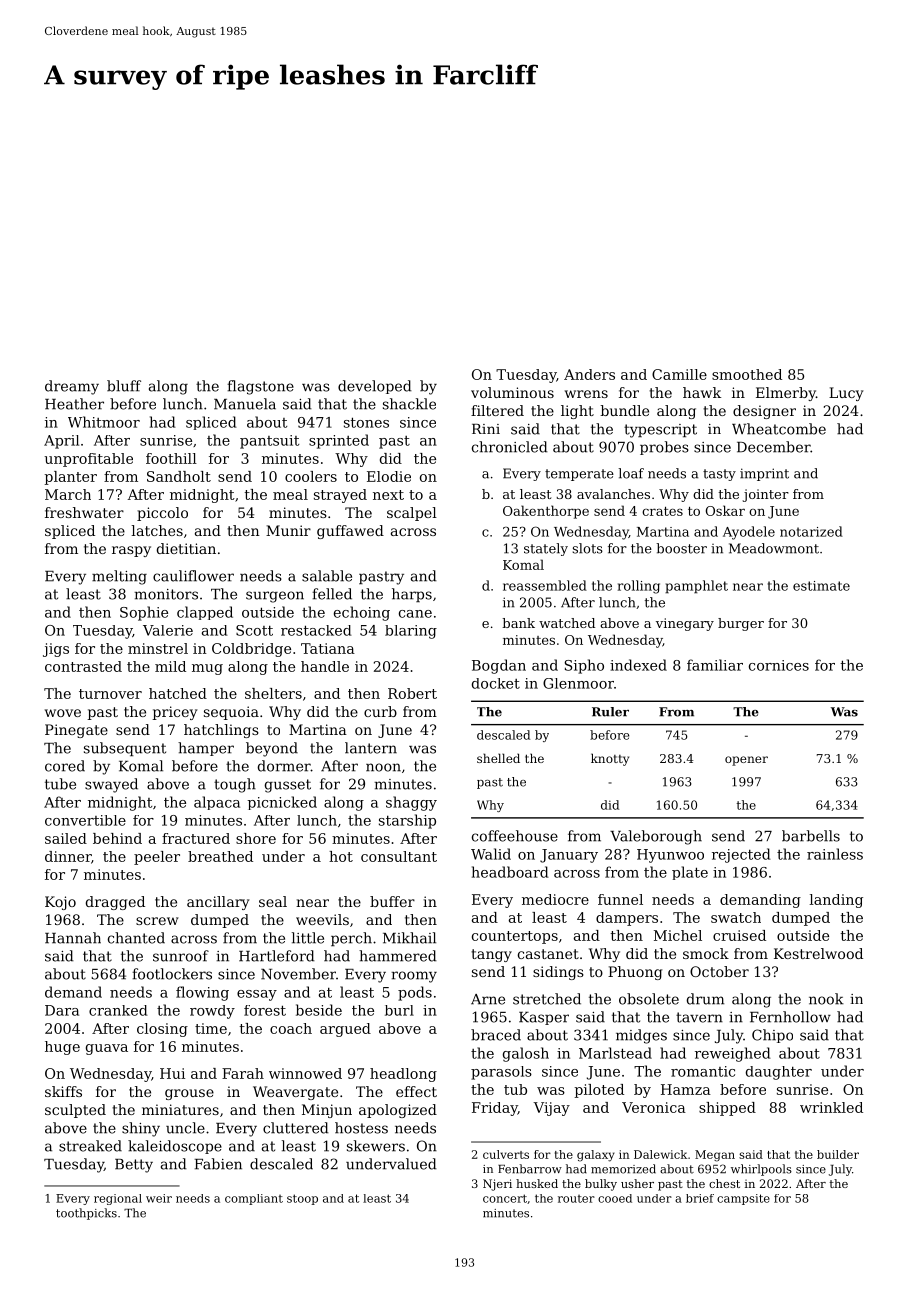 The height and width of the screenshot is (1316, 908). What do you see at coordinates (295, 1093) in the screenshot?
I see `Weavergate` at bounding box center [295, 1093].
